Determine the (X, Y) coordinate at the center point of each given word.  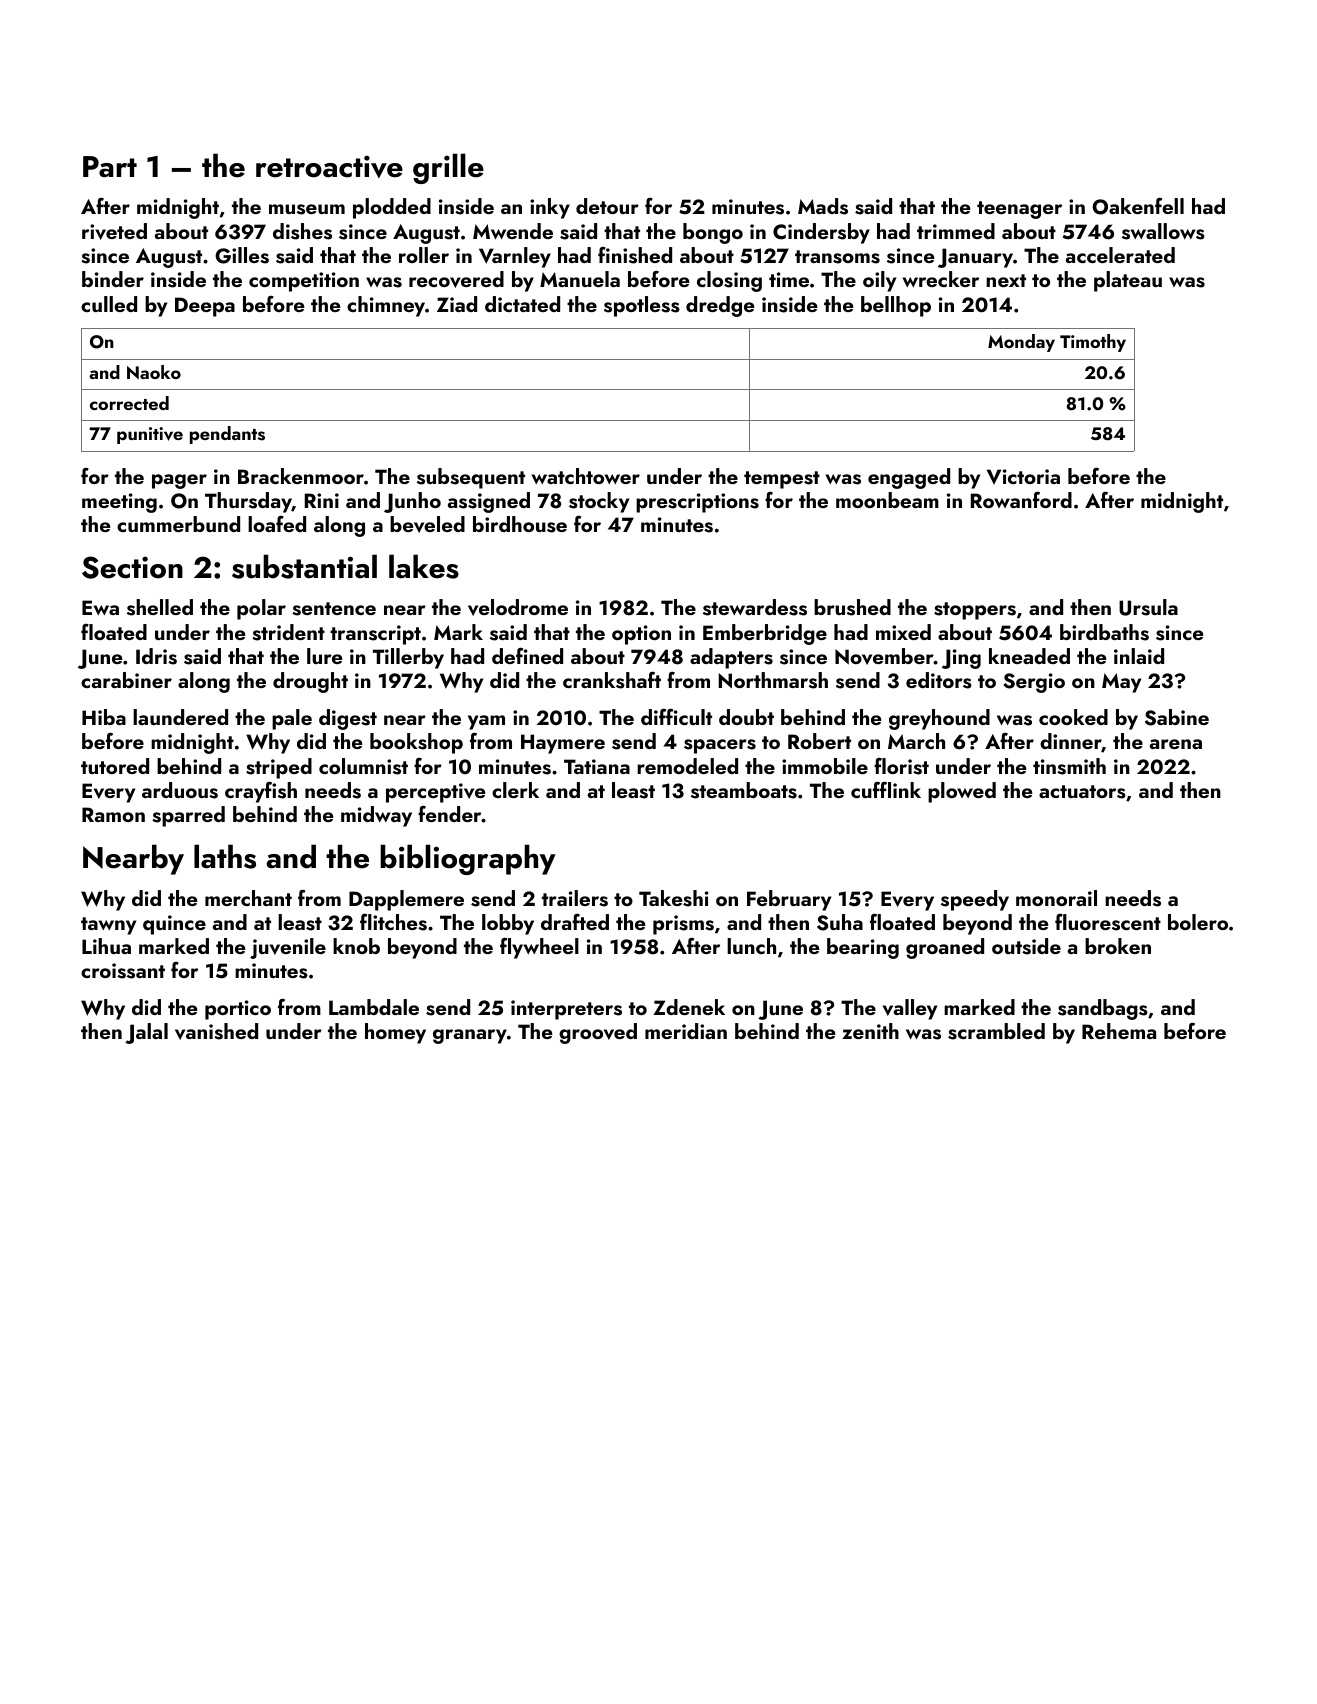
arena (1176, 744)
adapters (731, 658)
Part (110, 167)
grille (448, 168)
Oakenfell (1138, 206)
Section (132, 567)
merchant (248, 898)
